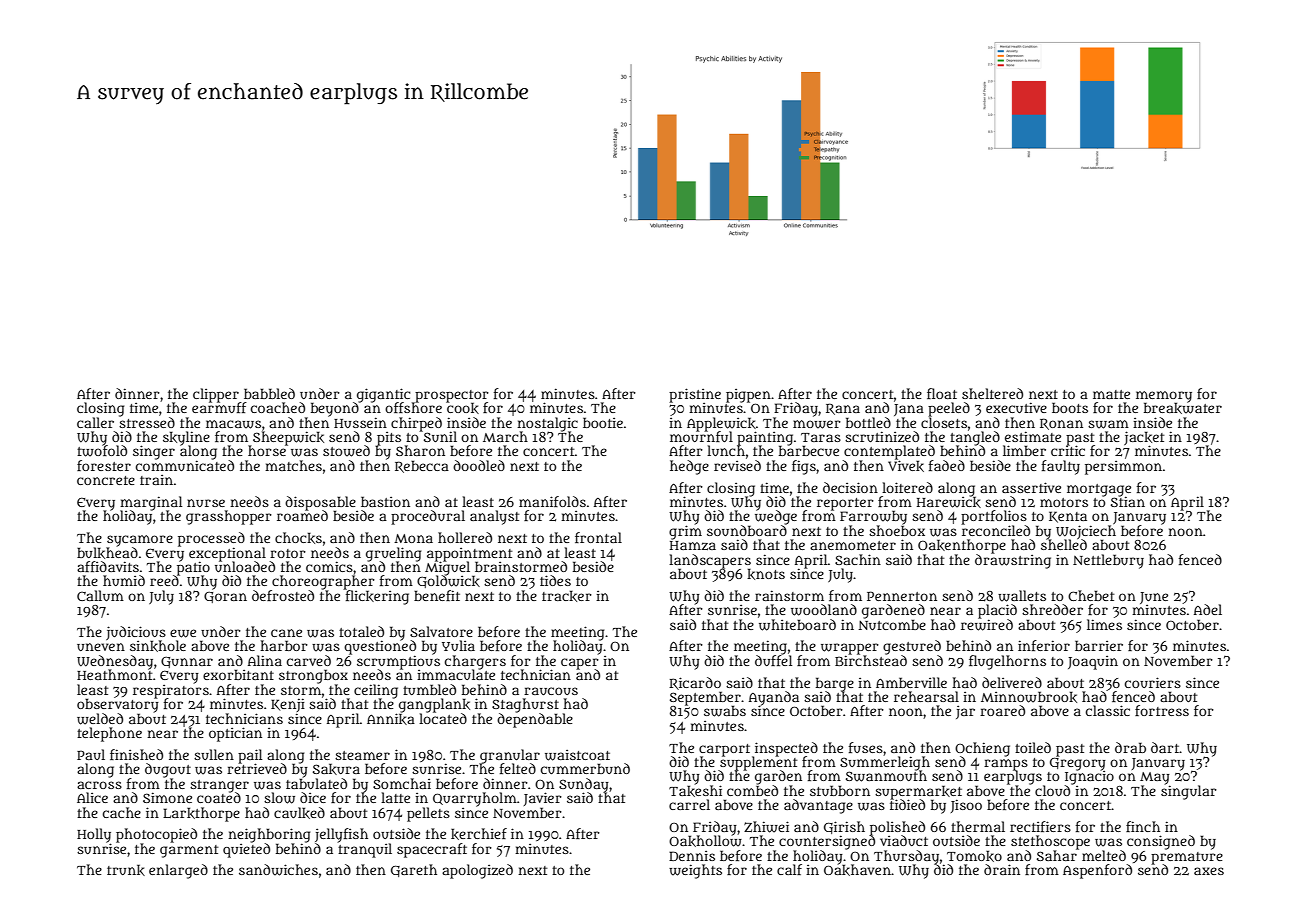 Image resolution: width=1308 pixels, height=924 pixels. What do you see at coordinates (695, 395) in the screenshot?
I see `pristine` at bounding box center [695, 395].
